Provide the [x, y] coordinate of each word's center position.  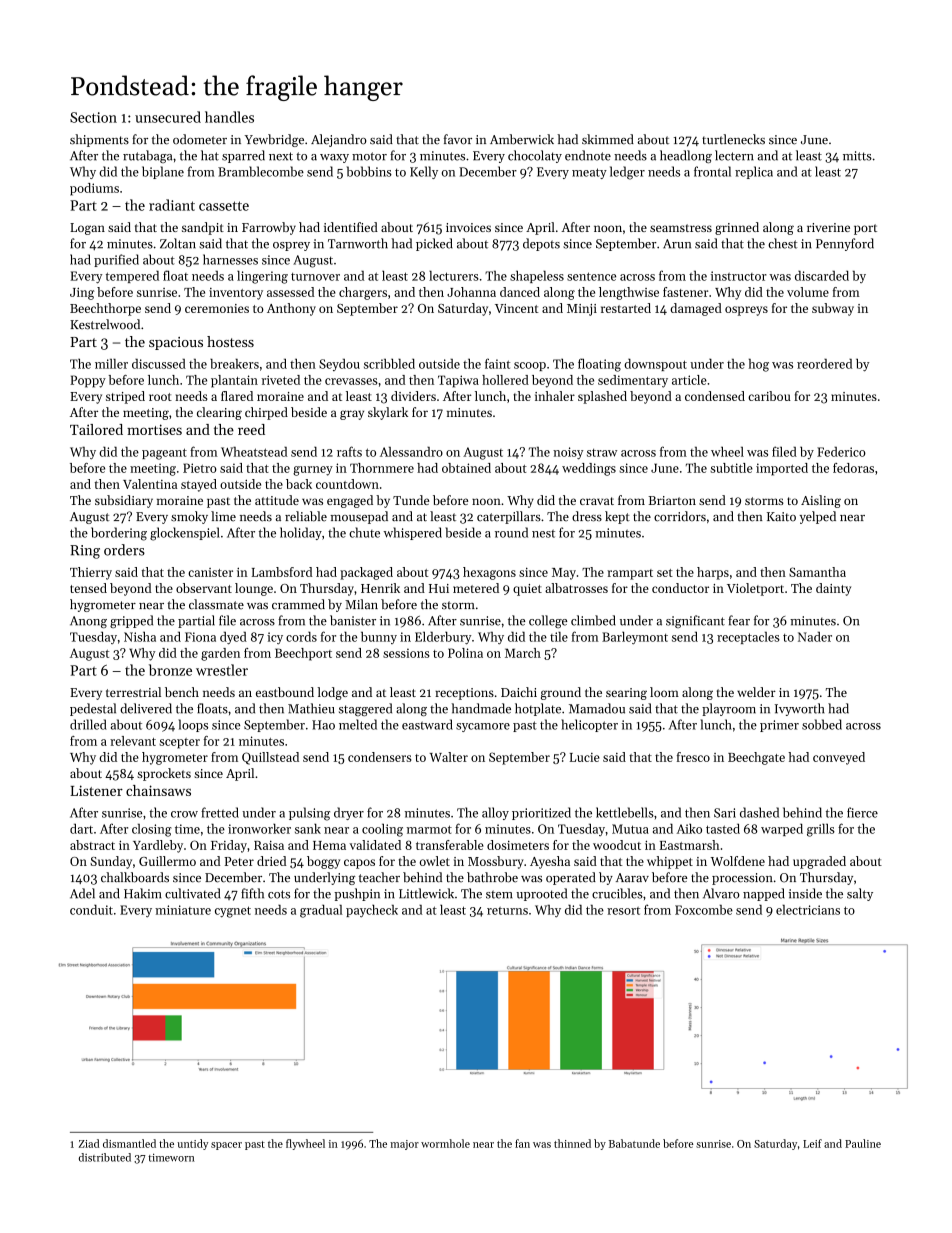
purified [116, 260]
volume [808, 292]
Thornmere [382, 468]
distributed [105, 1157]
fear [739, 620]
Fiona [200, 637]
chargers [363, 293]
